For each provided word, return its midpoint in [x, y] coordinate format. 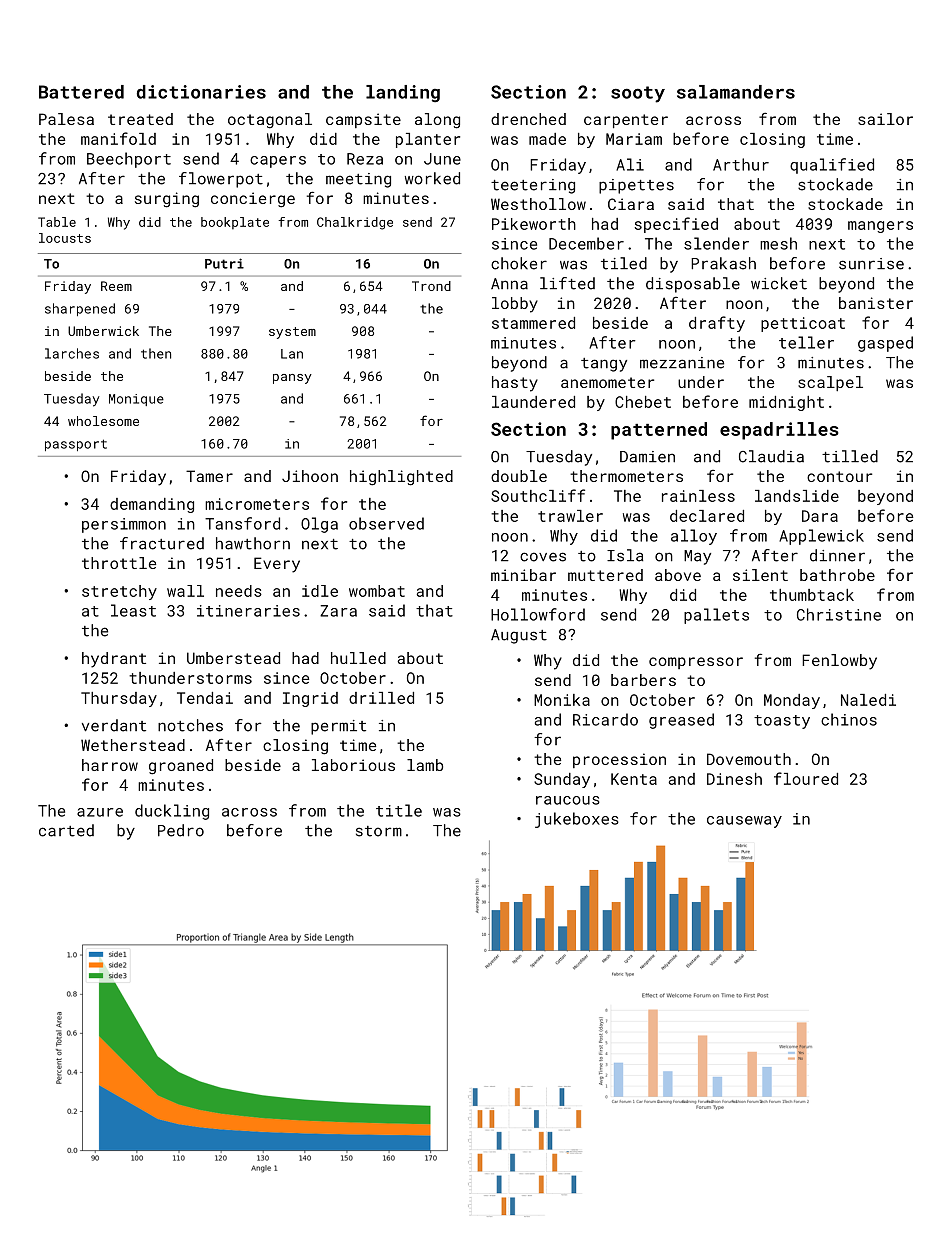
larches [72, 353]
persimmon [124, 525]
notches [190, 725]
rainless [698, 496]
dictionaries [201, 92]
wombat [377, 591]
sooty [638, 94]
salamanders [736, 92]
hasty [515, 384]
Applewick [821, 537]
